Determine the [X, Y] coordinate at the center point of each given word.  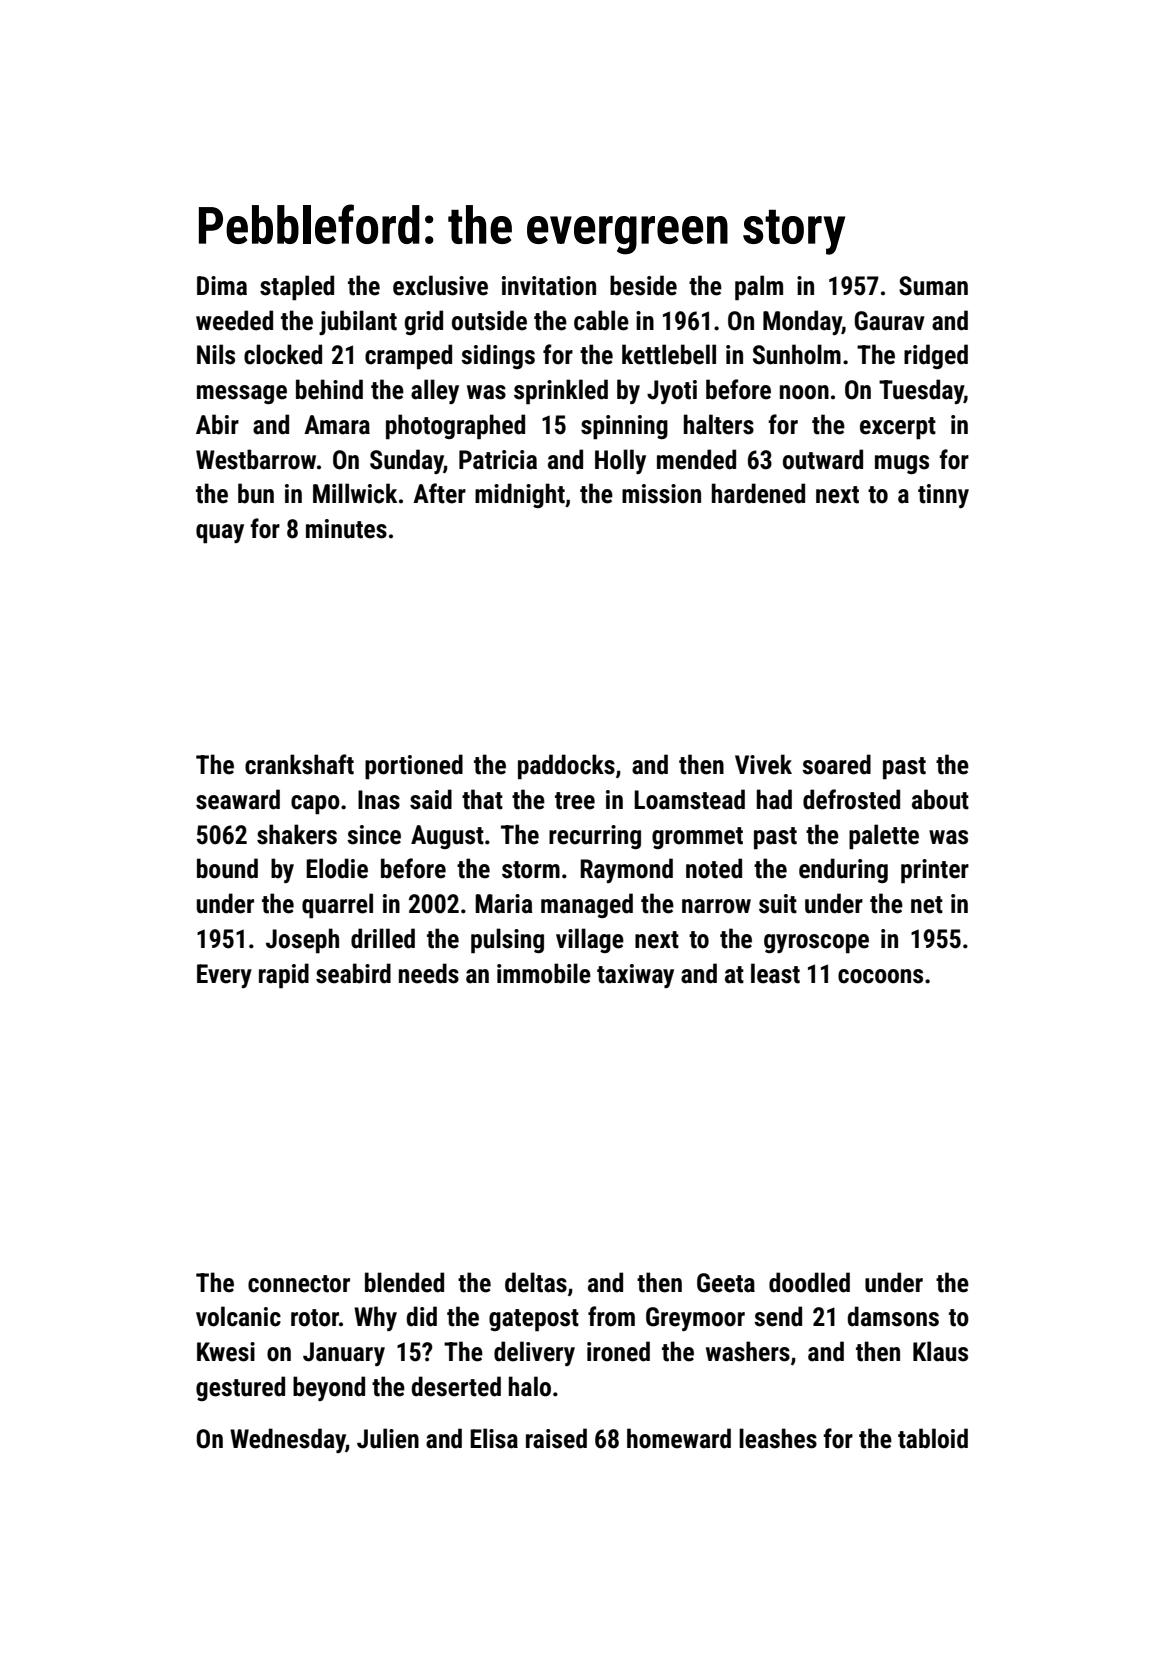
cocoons [880, 976]
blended [404, 1282]
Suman [933, 286]
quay [220, 534]
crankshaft [299, 764]
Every [224, 976]
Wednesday [288, 1440]
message [242, 394]
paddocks [566, 767]
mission [661, 494]
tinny [943, 496]
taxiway [635, 976]
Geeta [726, 1283]
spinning [624, 427]
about [940, 799]
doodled [809, 1282]
